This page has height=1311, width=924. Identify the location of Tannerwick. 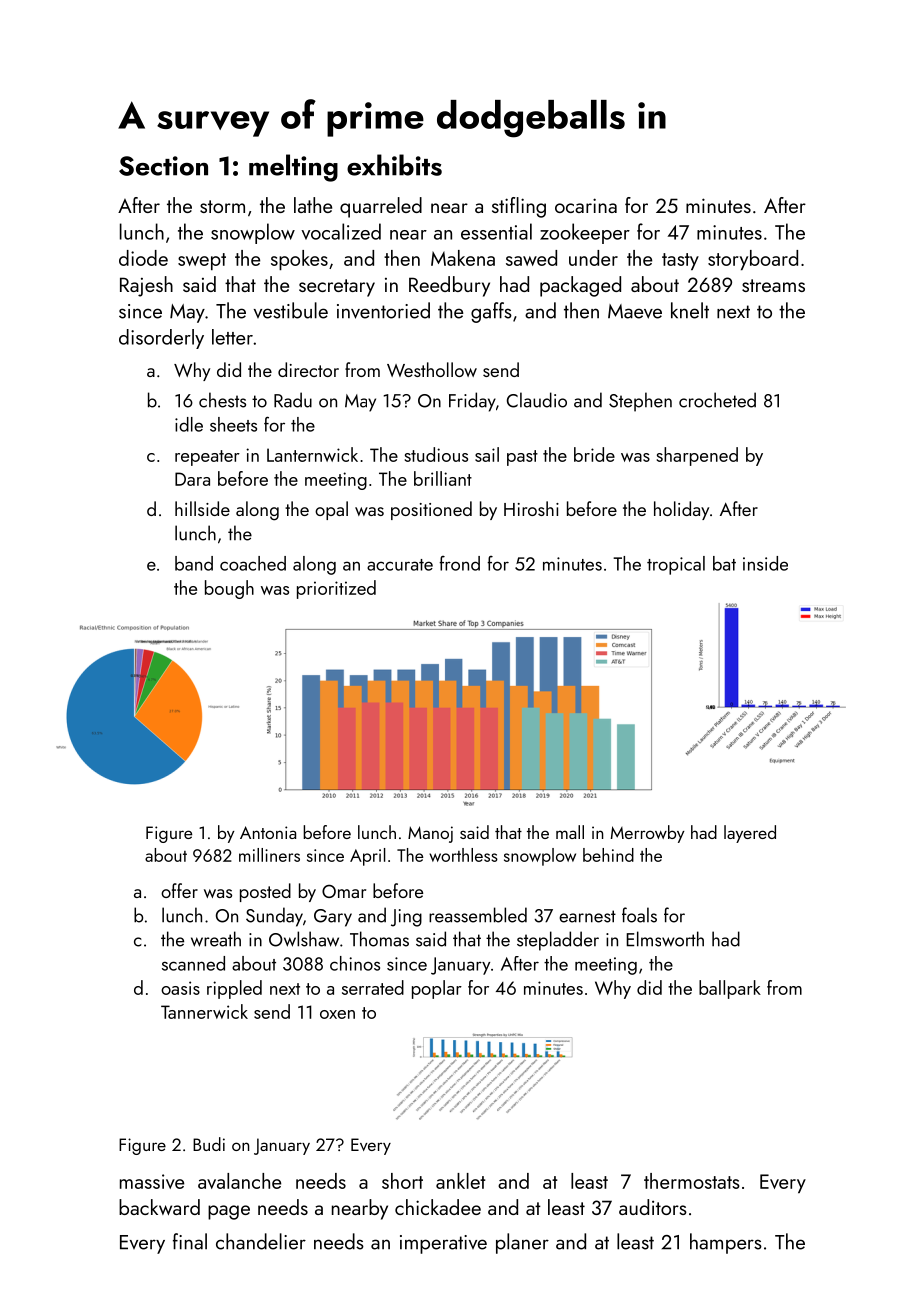
(204, 1011).
